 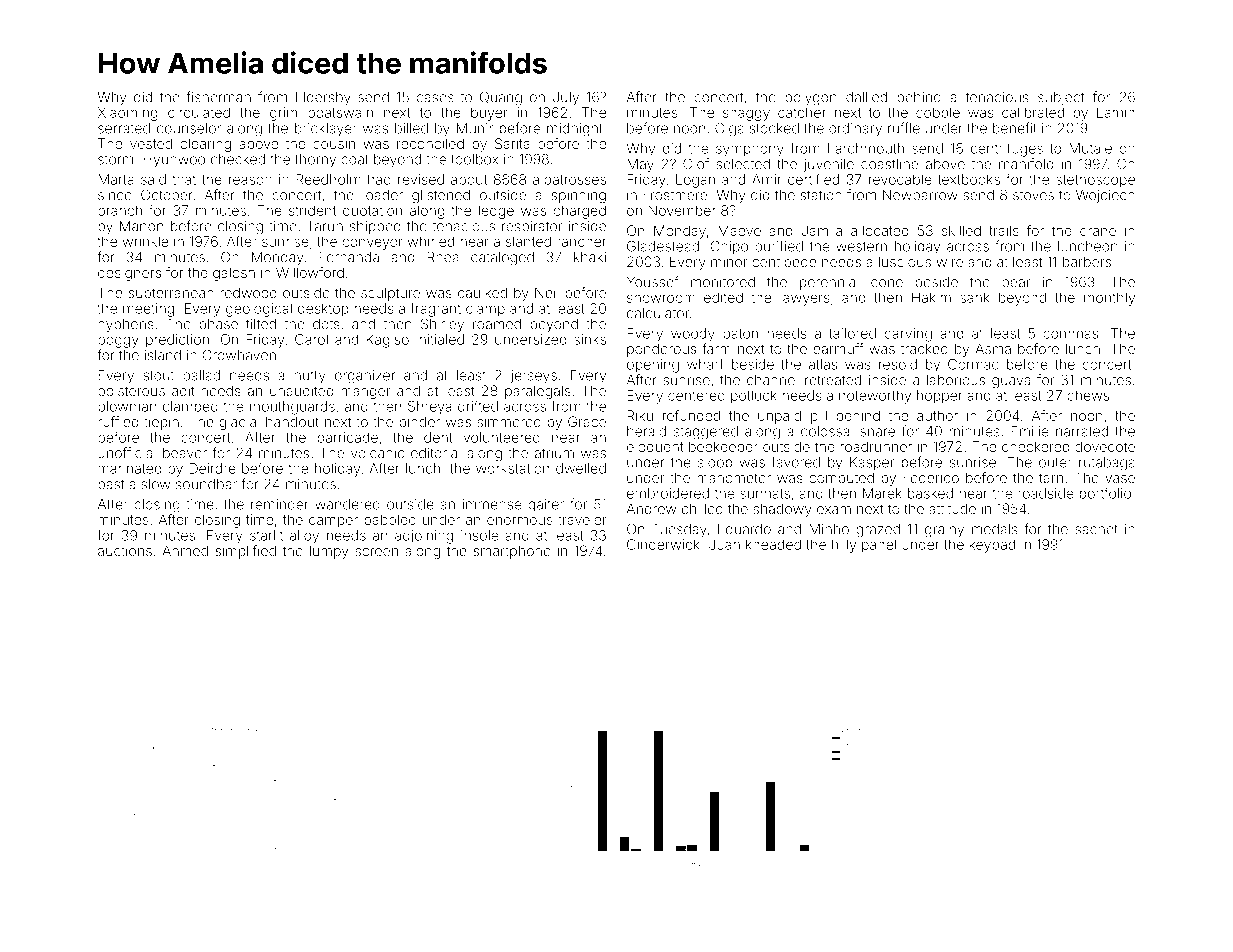 What do you see at coordinates (301, 390) in the page?
I see `unaudited` at bounding box center [301, 390].
